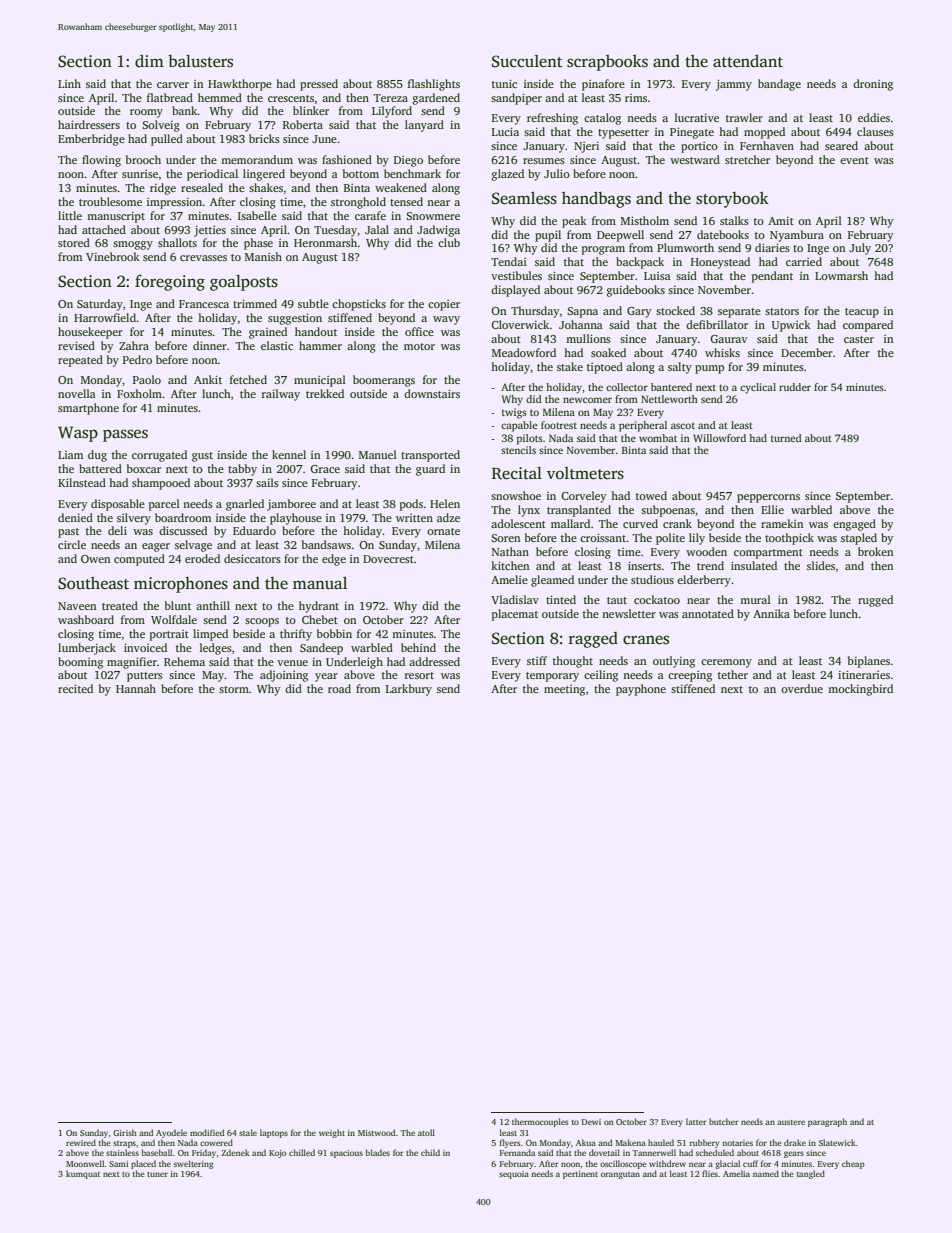  Describe the element at coordinates (89, 124) in the image. I see `hairdressers` at that location.
